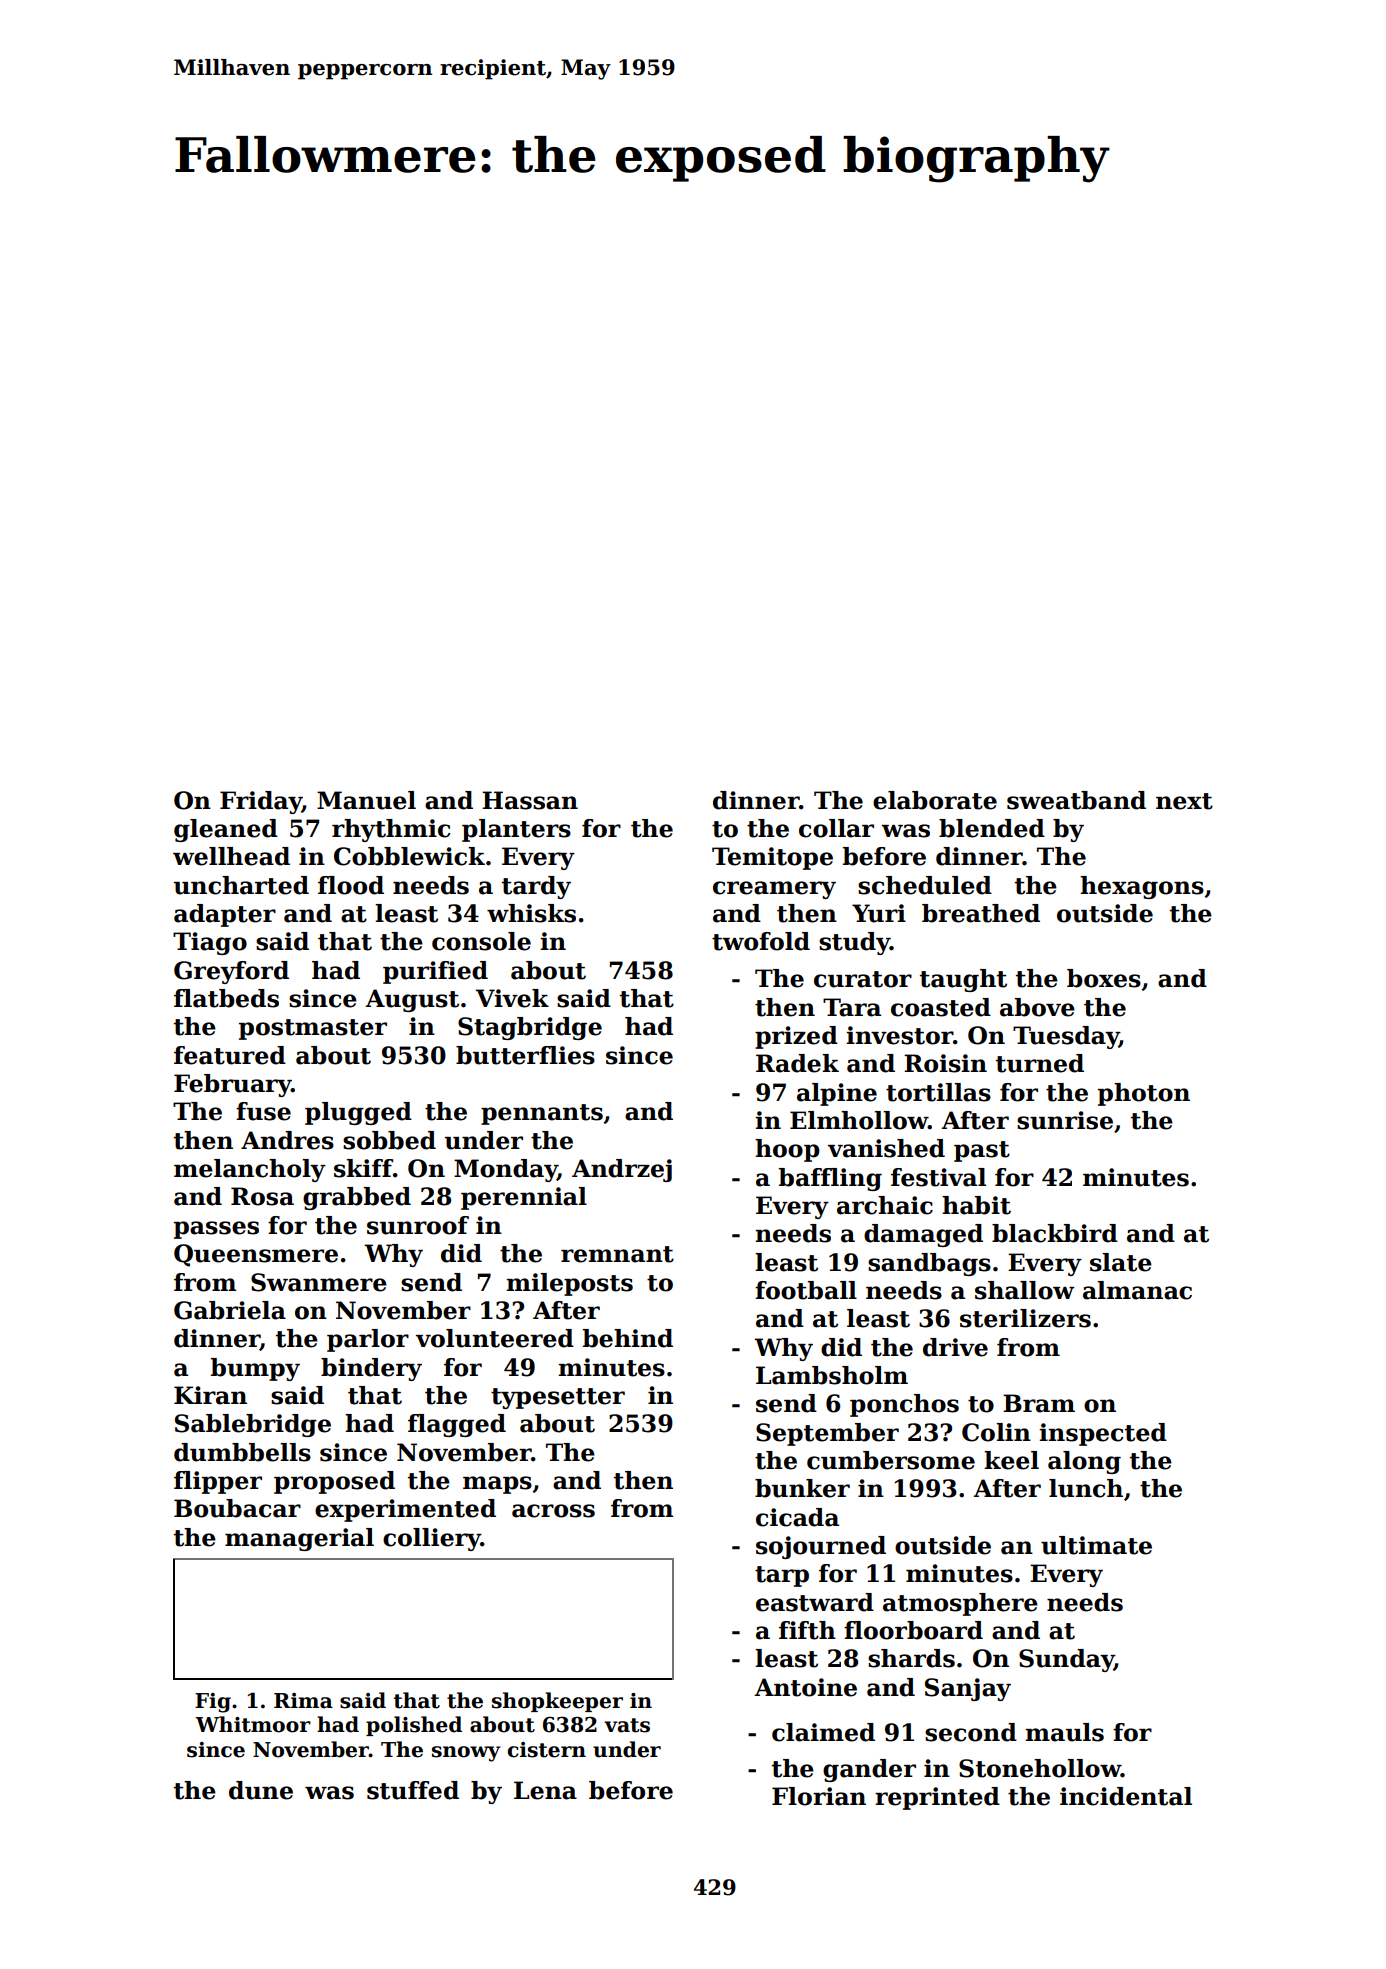  I want to click on ultimate, so click(1096, 1545).
